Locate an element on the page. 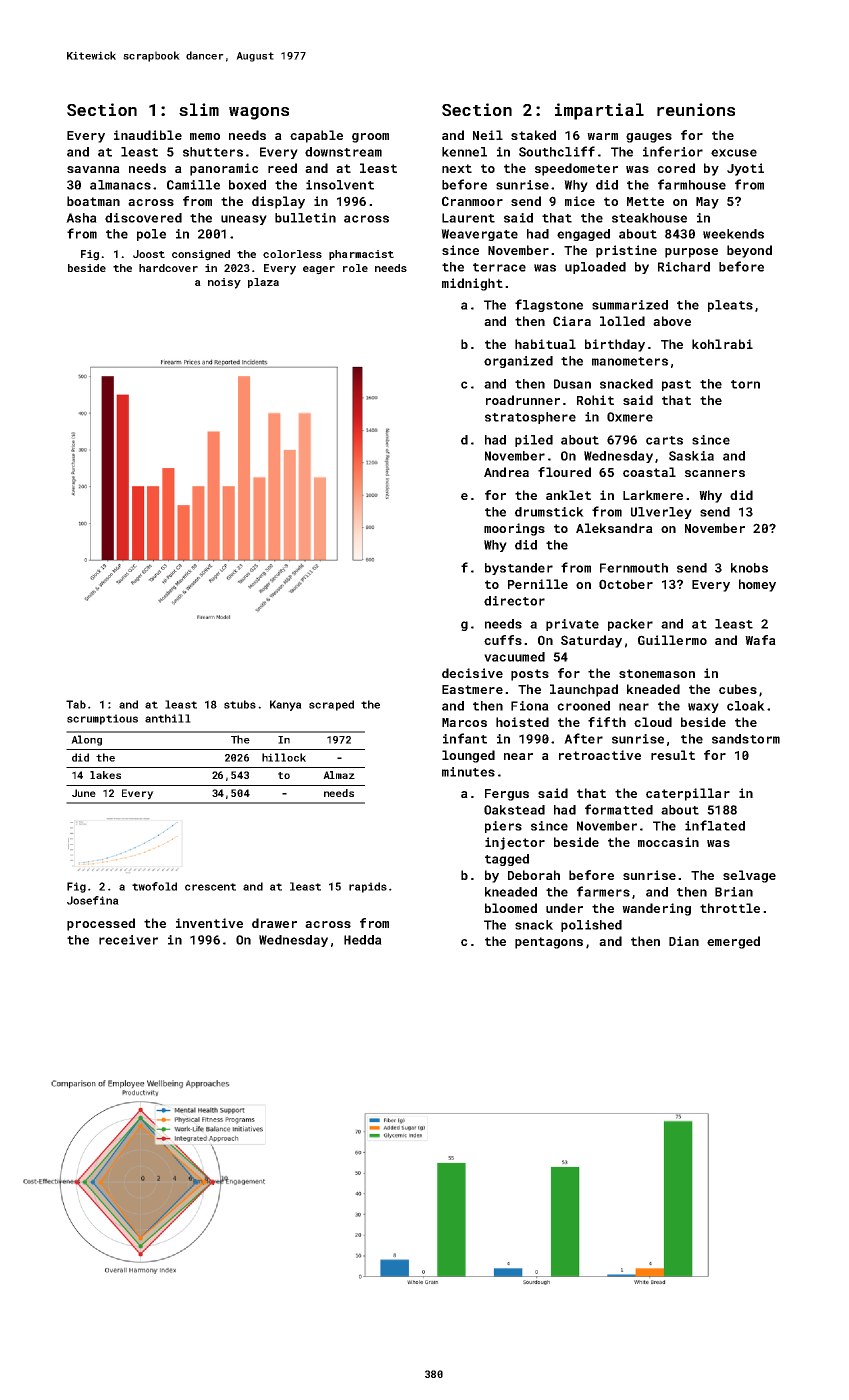 The height and width of the document is (1400, 849). Cranmoor is located at coordinates (472, 201).
